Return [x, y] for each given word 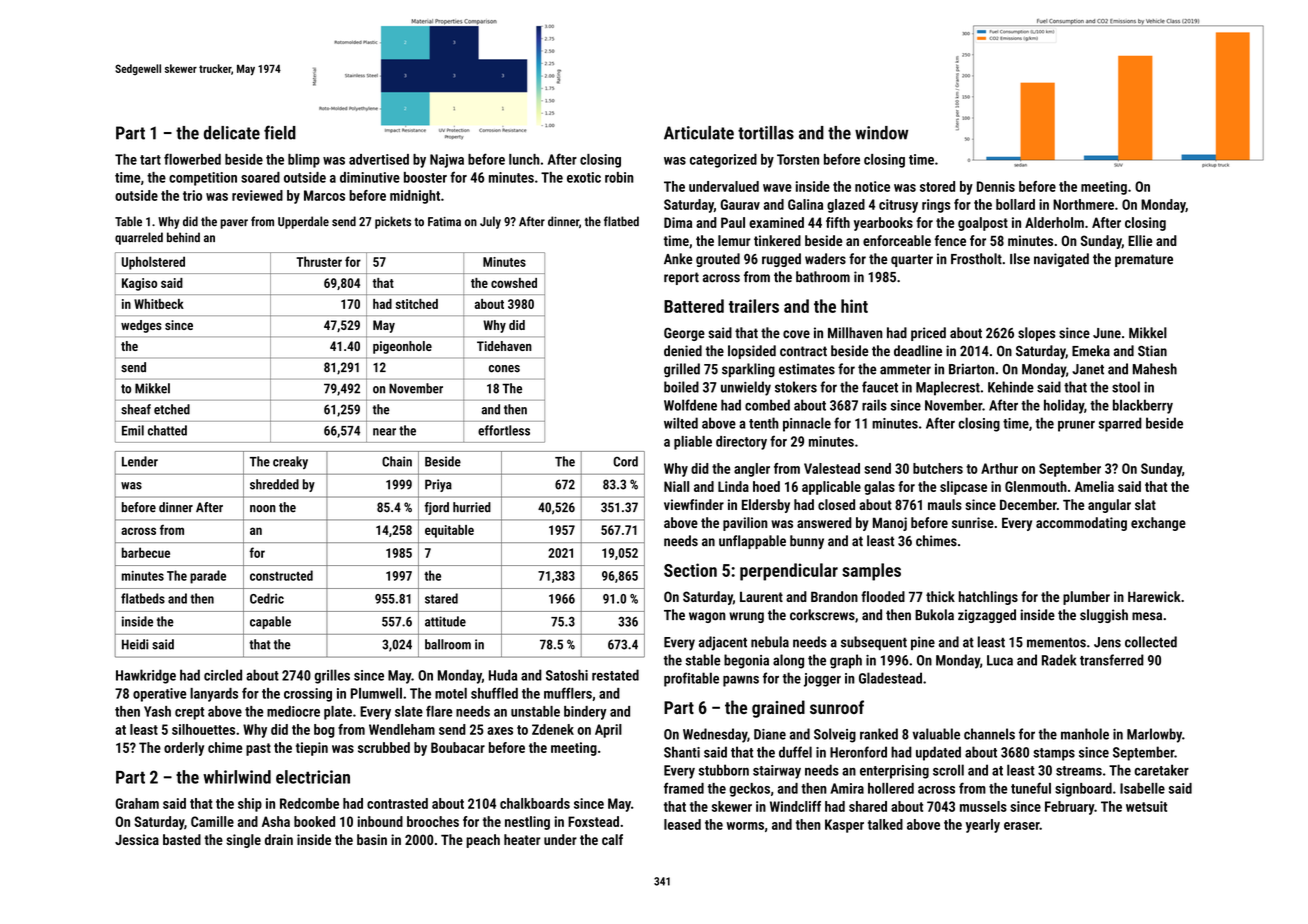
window [881, 133]
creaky [290, 462]
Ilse [1020, 259]
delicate [232, 133]
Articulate [699, 133]
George [684, 334]
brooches [433, 821]
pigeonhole [402, 347]
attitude [445, 621]
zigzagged [987, 616]
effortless [504, 430]
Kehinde [1011, 387]
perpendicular [789, 572]
